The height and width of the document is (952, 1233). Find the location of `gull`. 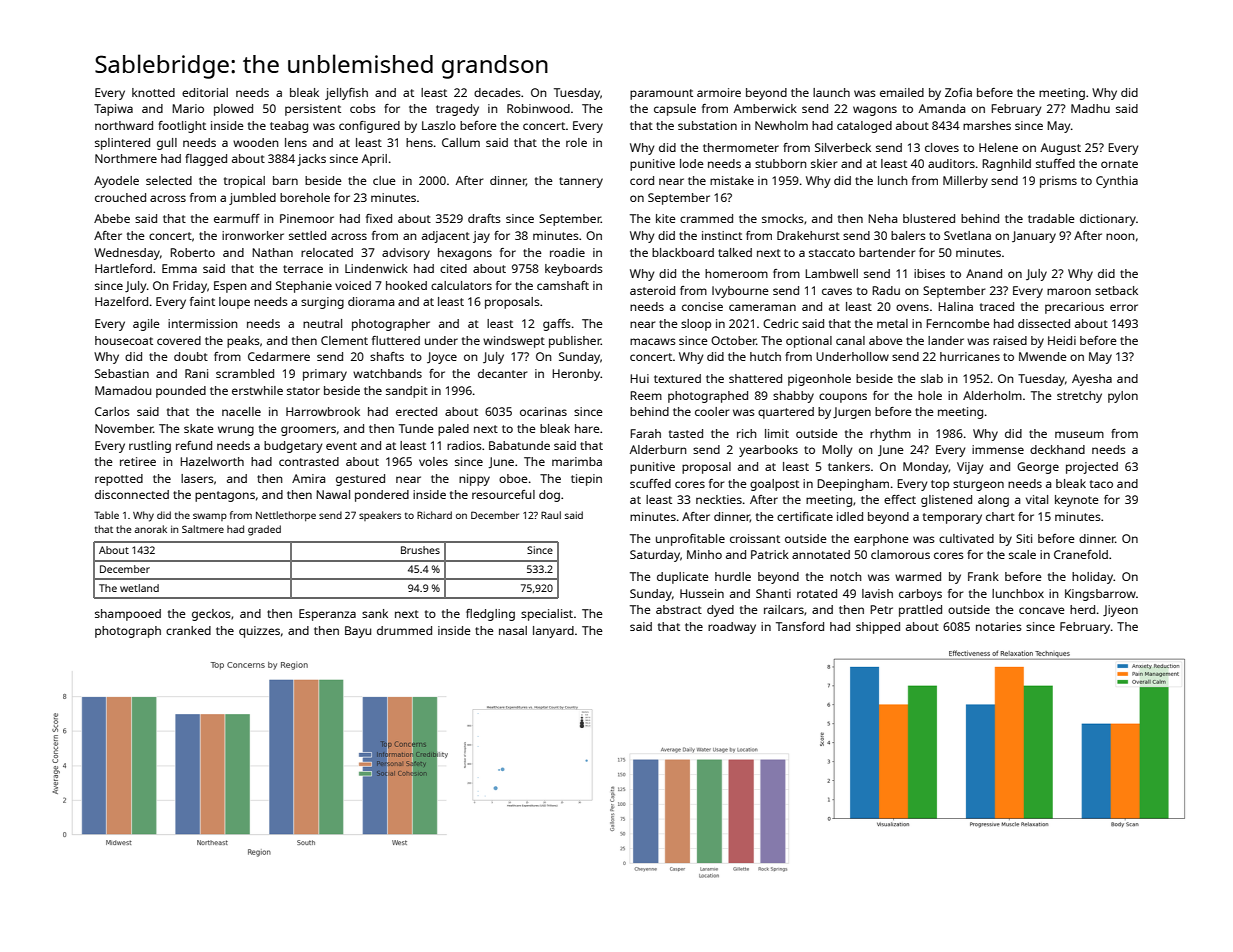

gull is located at coordinates (167, 144).
